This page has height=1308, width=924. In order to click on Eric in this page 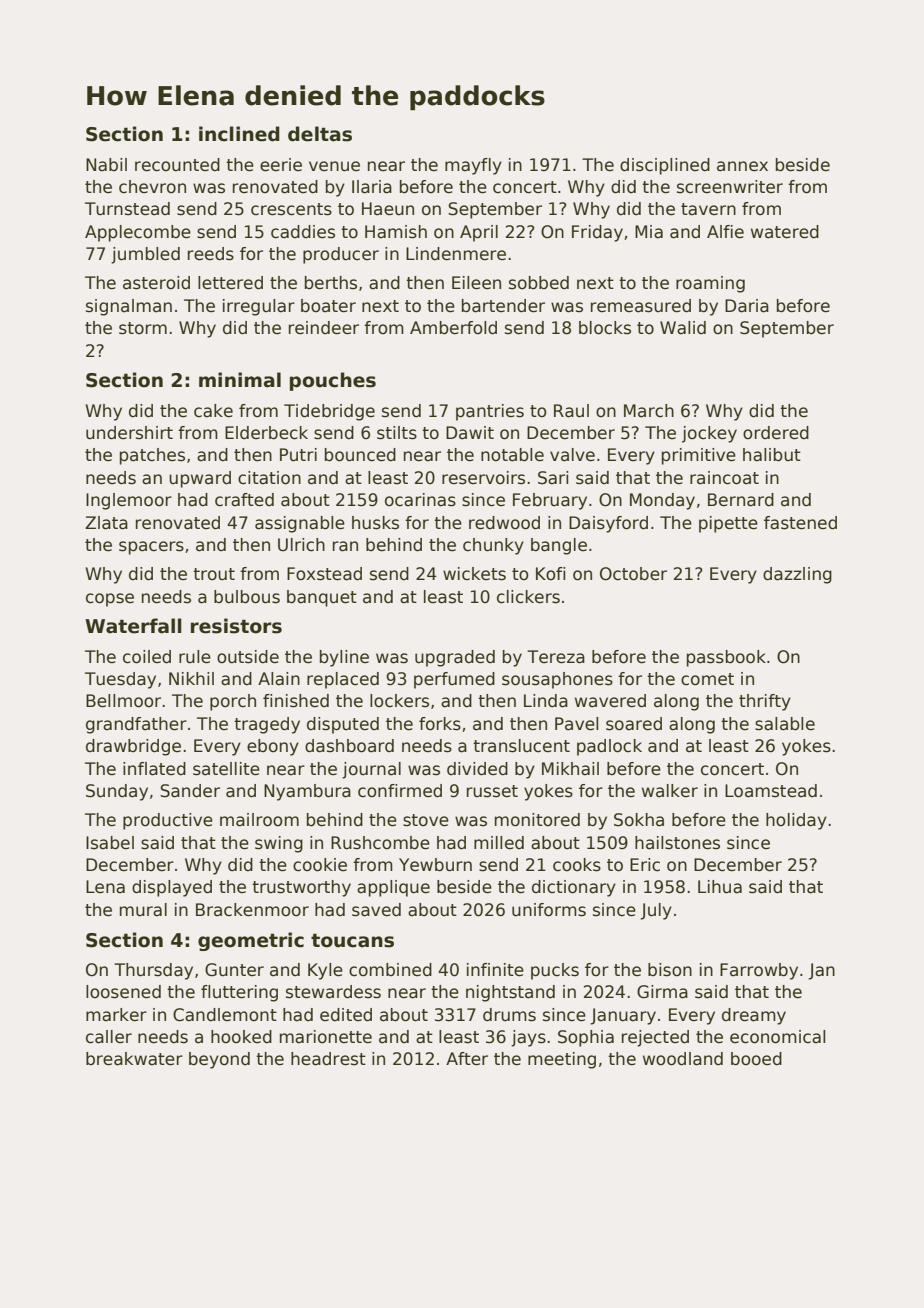, I will do `click(645, 865)`.
